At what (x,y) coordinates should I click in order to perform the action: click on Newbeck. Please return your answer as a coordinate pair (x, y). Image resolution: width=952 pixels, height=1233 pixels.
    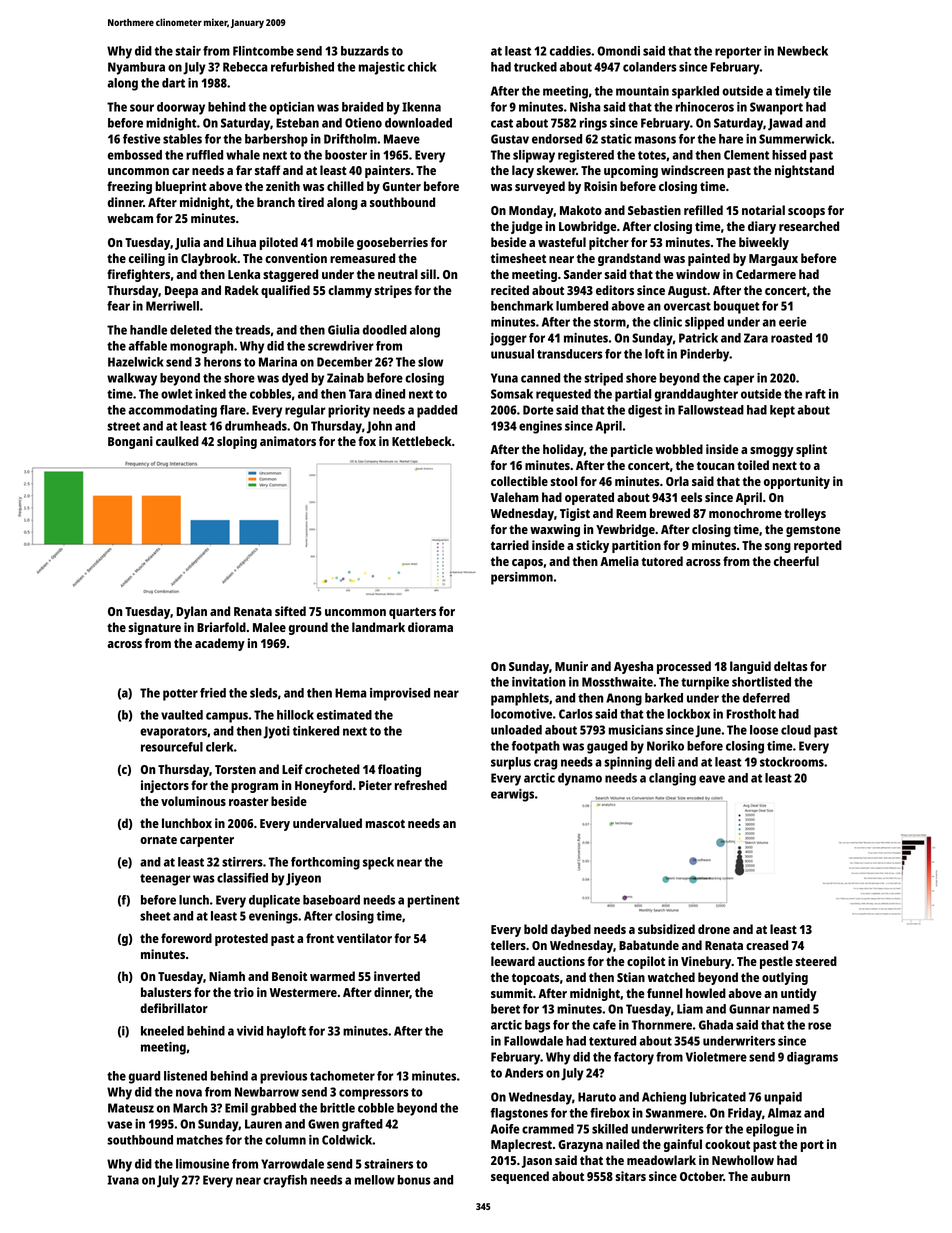
    Looking at the image, I should click on (803, 51).
